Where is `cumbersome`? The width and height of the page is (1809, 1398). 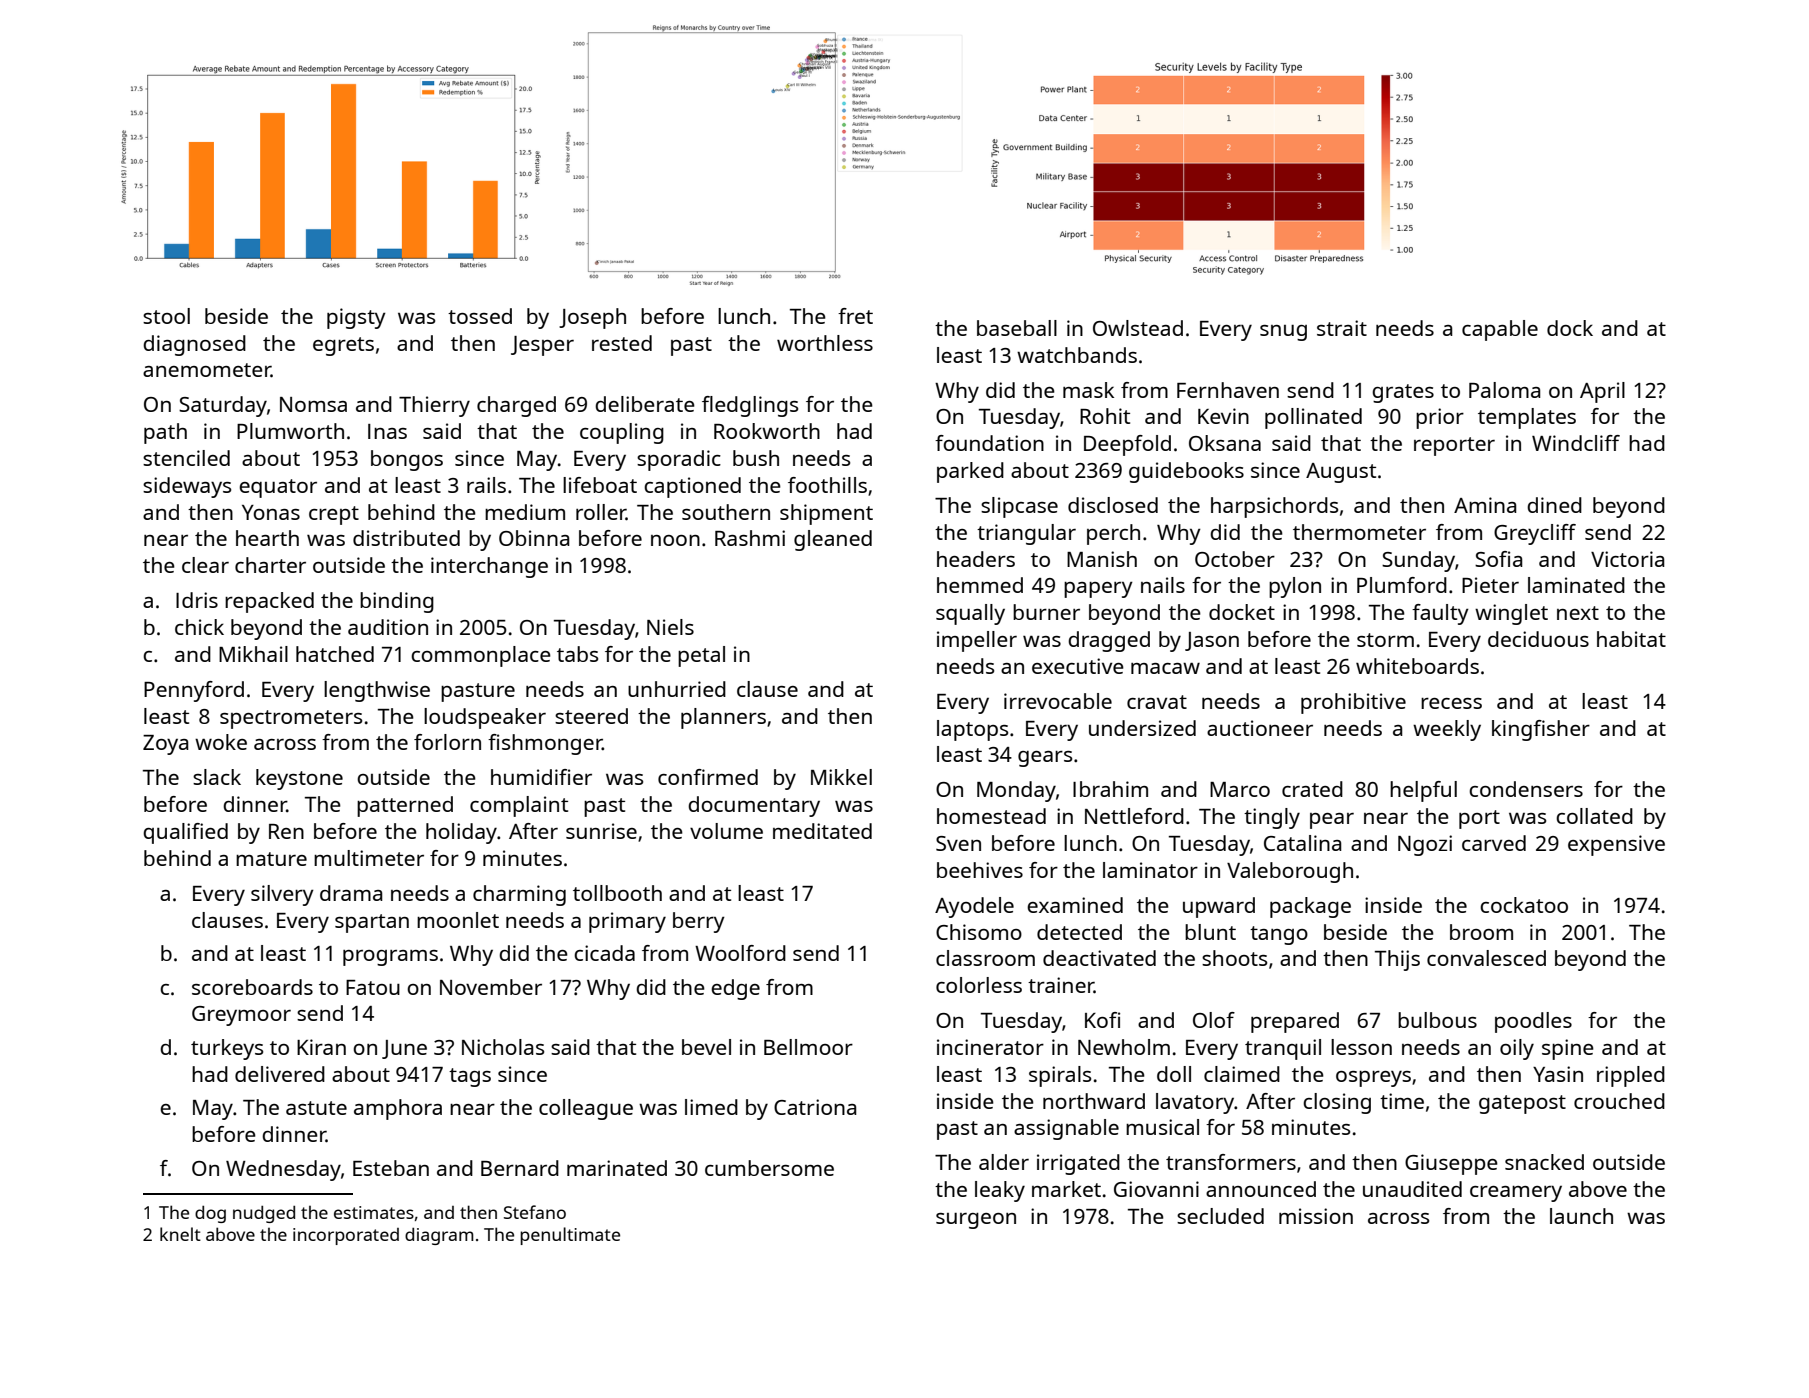
cumbersome is located at coordinates (769, 1168).
